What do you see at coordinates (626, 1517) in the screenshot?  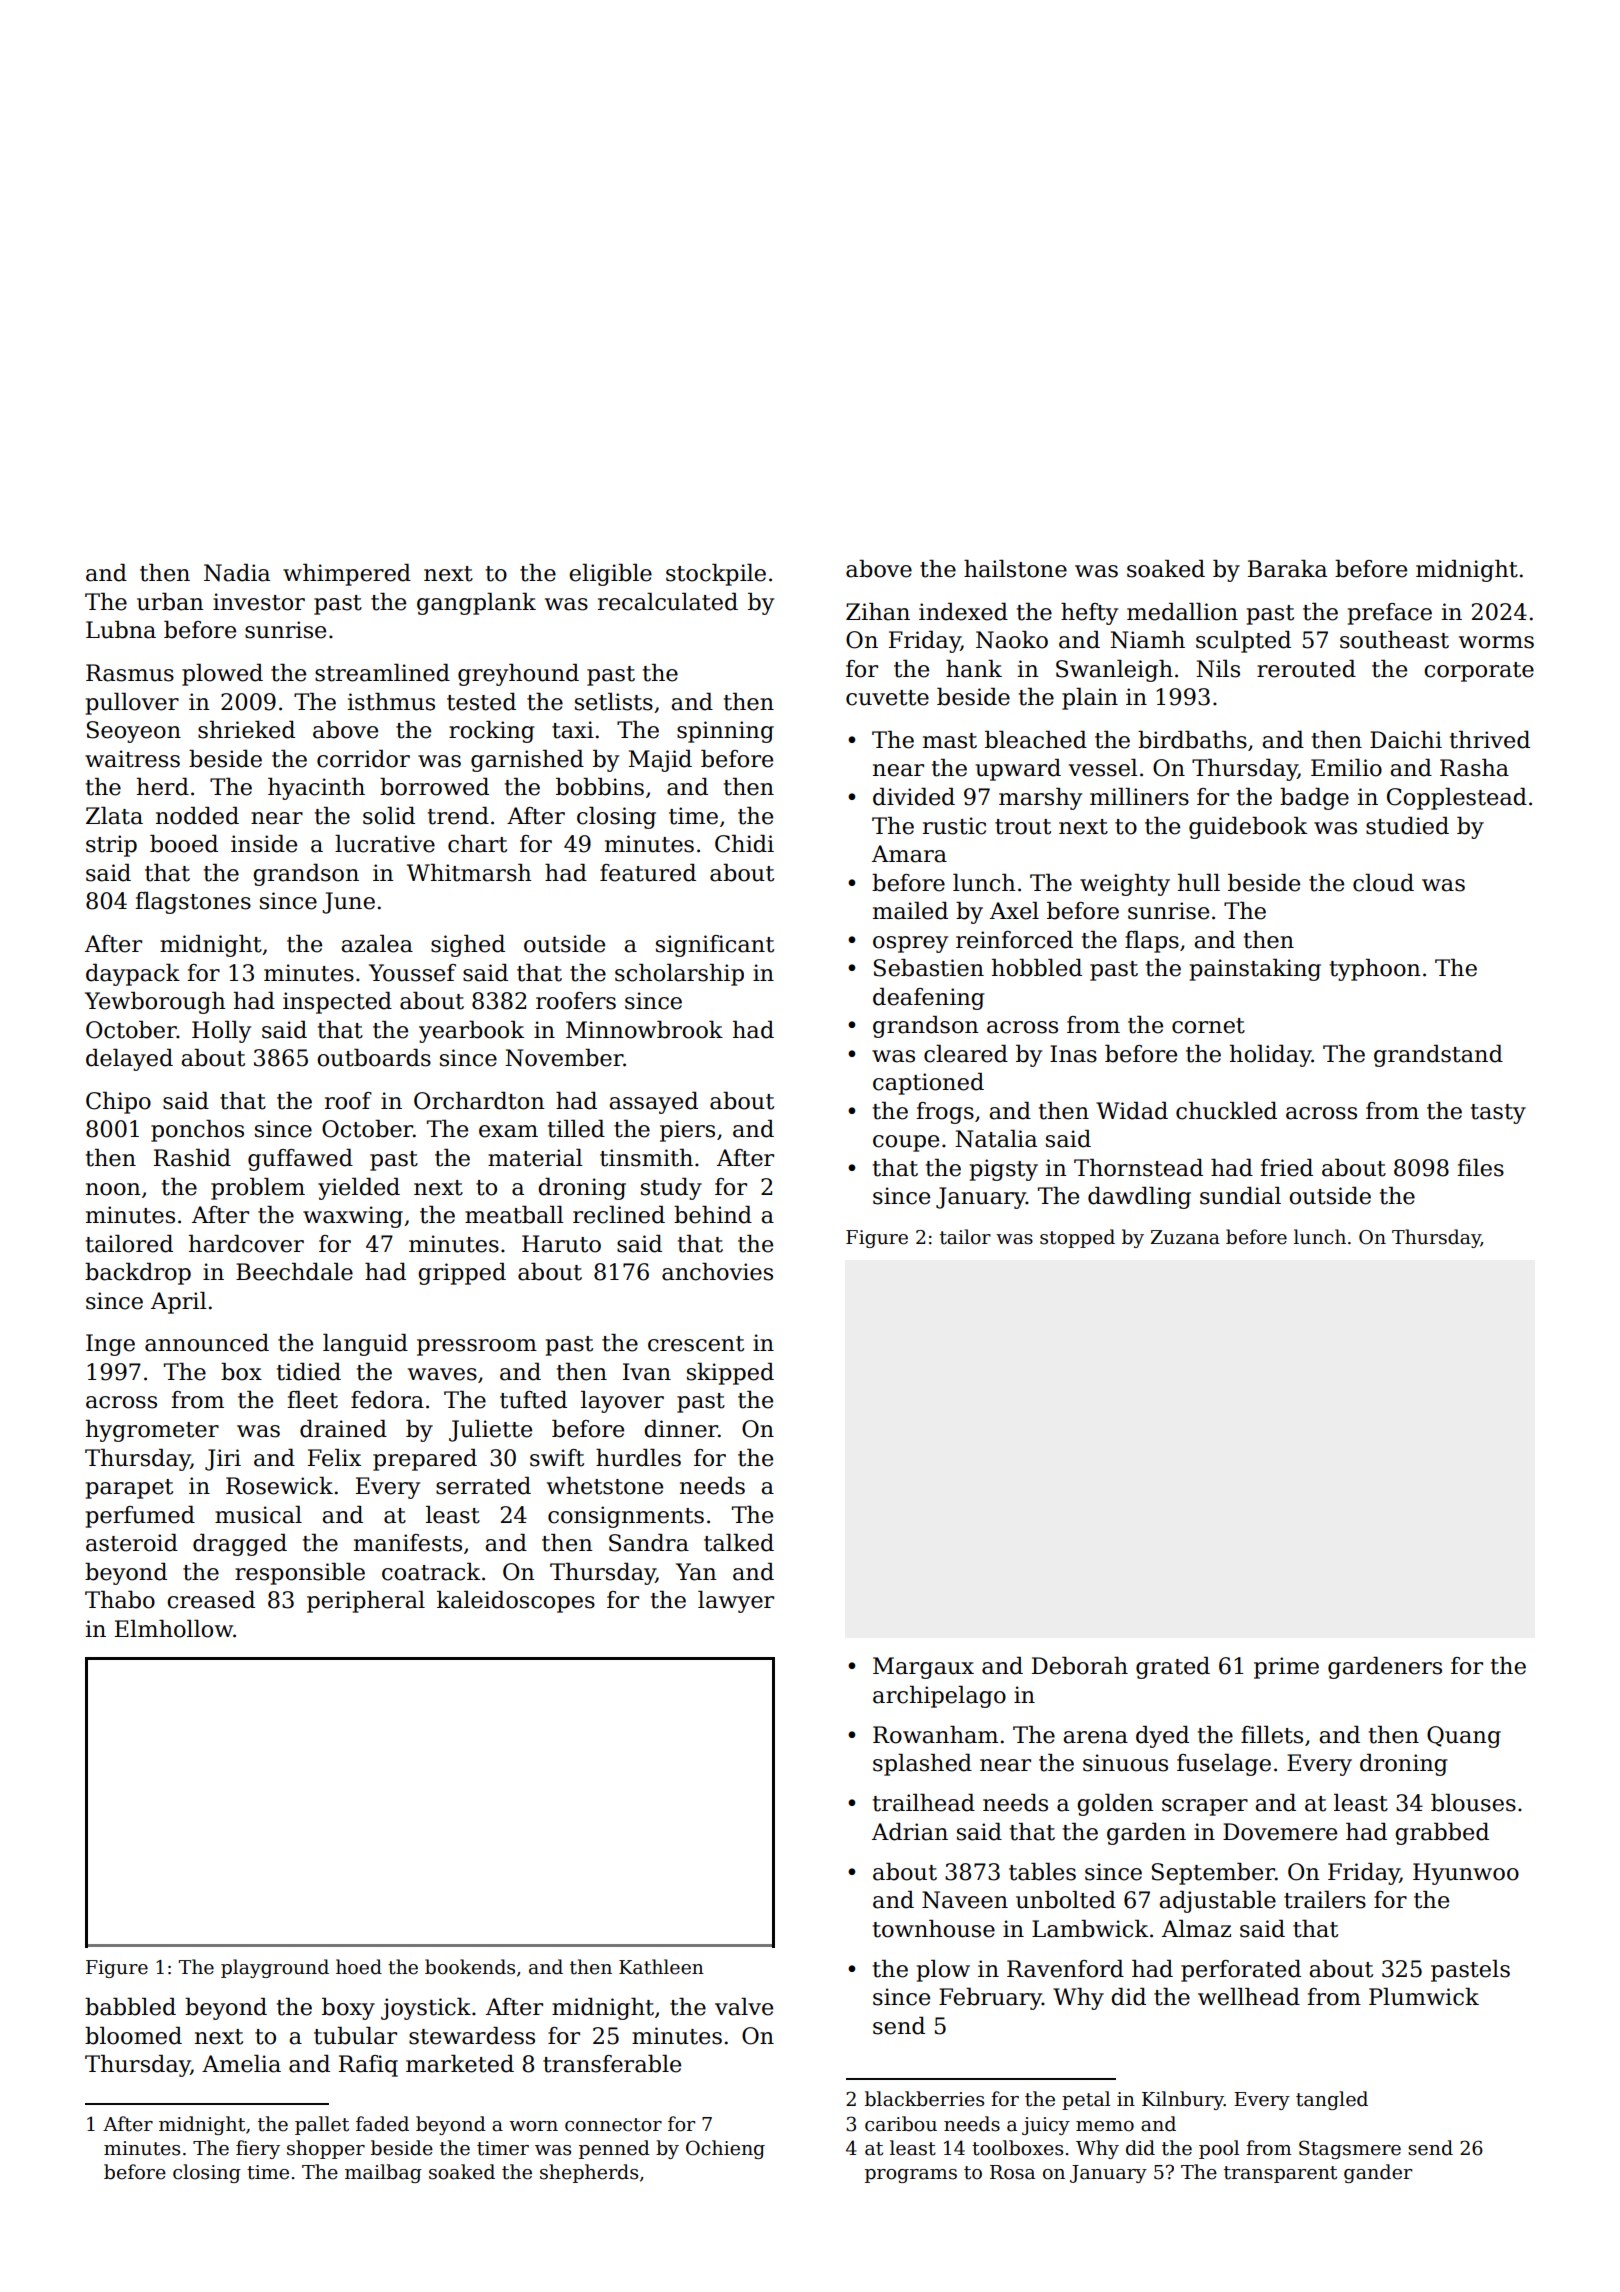 I see `consignments` at bounding box center [626, 1517].
